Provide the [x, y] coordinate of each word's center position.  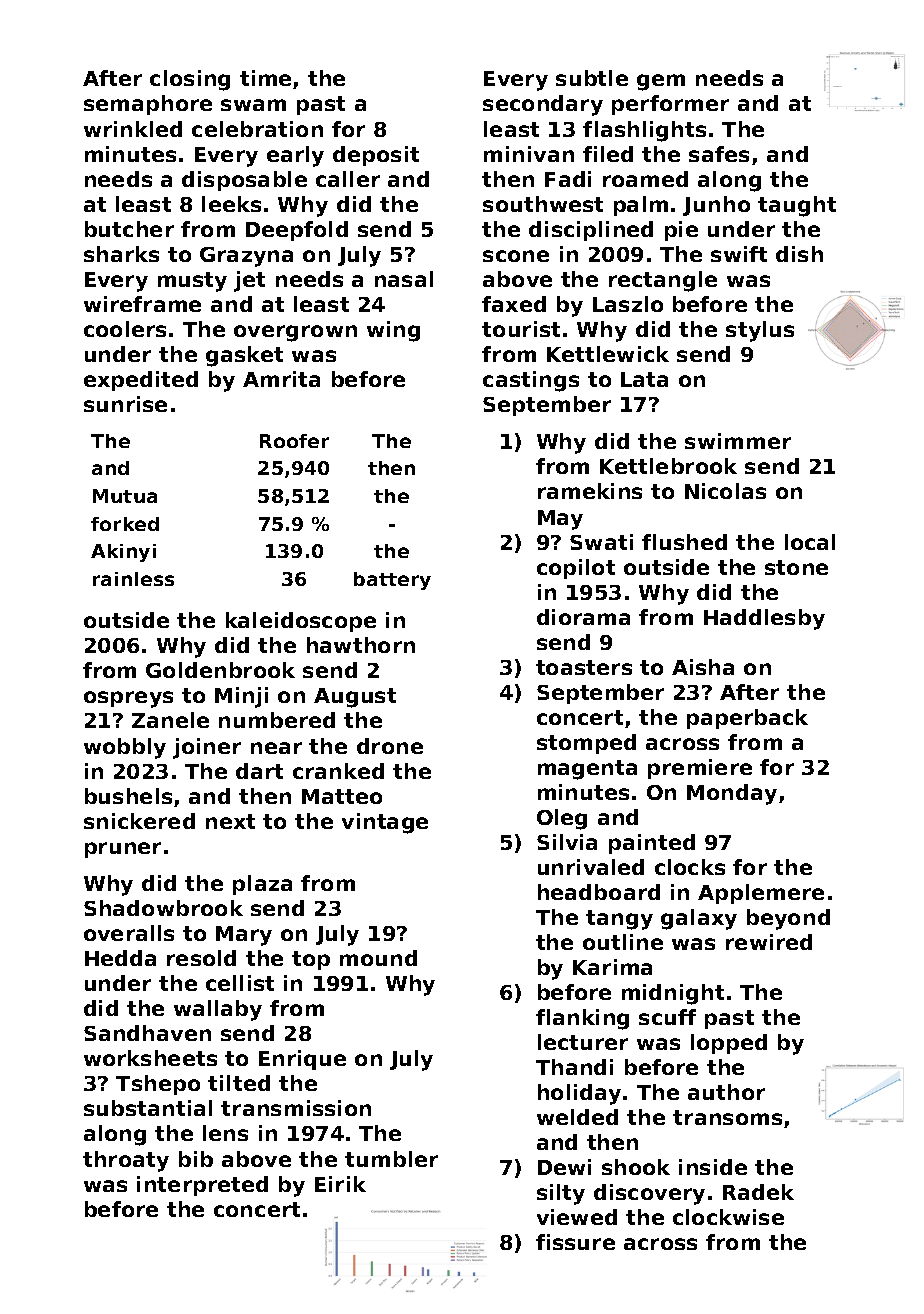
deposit [376, 156]
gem [661, 82]
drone [390, 746]
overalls [129, 933]
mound [378, 958]
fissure [575, 1242]
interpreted [202, 1186]
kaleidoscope [301, 622]
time [265, 78]
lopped [729, 1044]
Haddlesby [764, 619]
